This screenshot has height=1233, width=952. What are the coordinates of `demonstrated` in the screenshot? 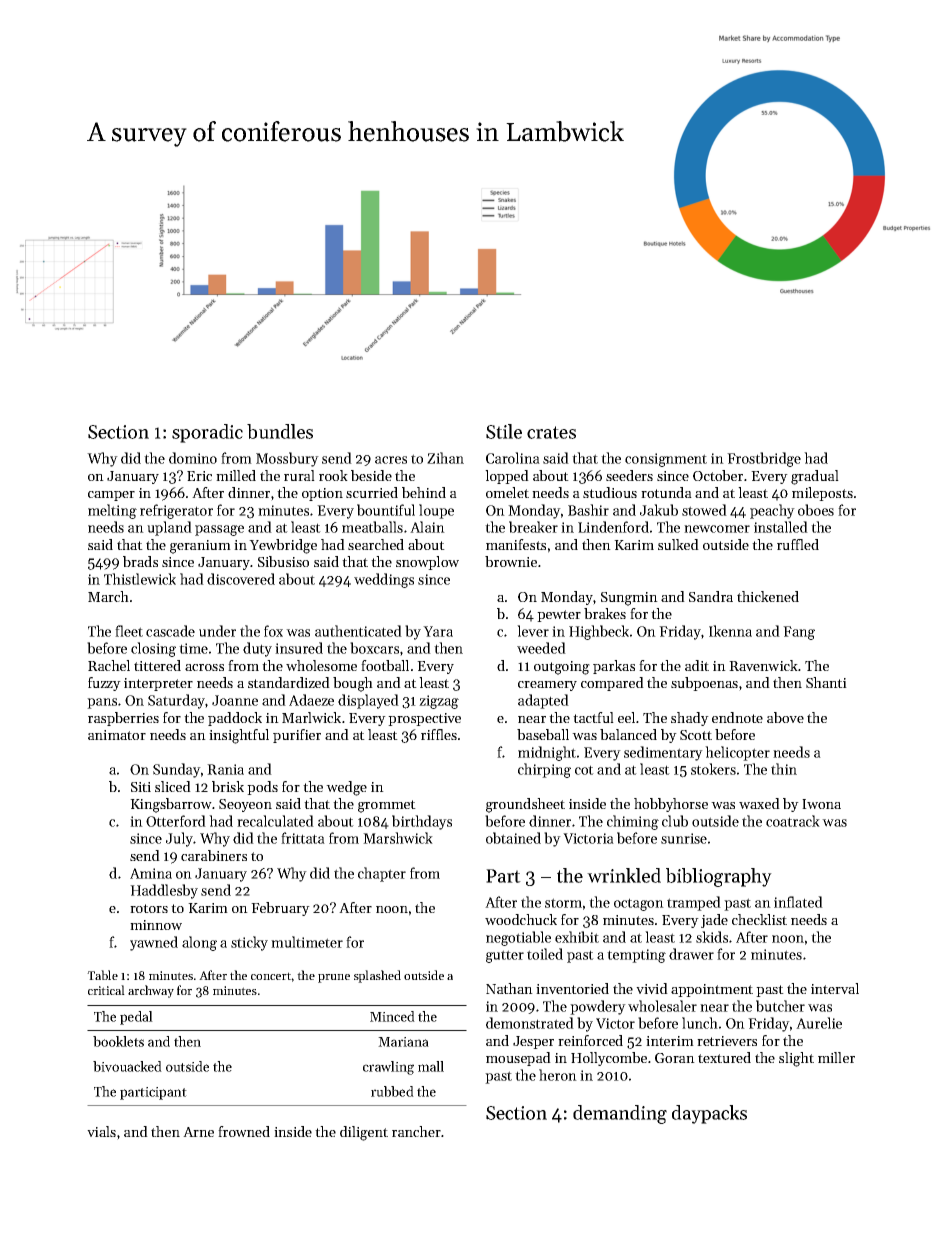 It's located at (530, 1023).
